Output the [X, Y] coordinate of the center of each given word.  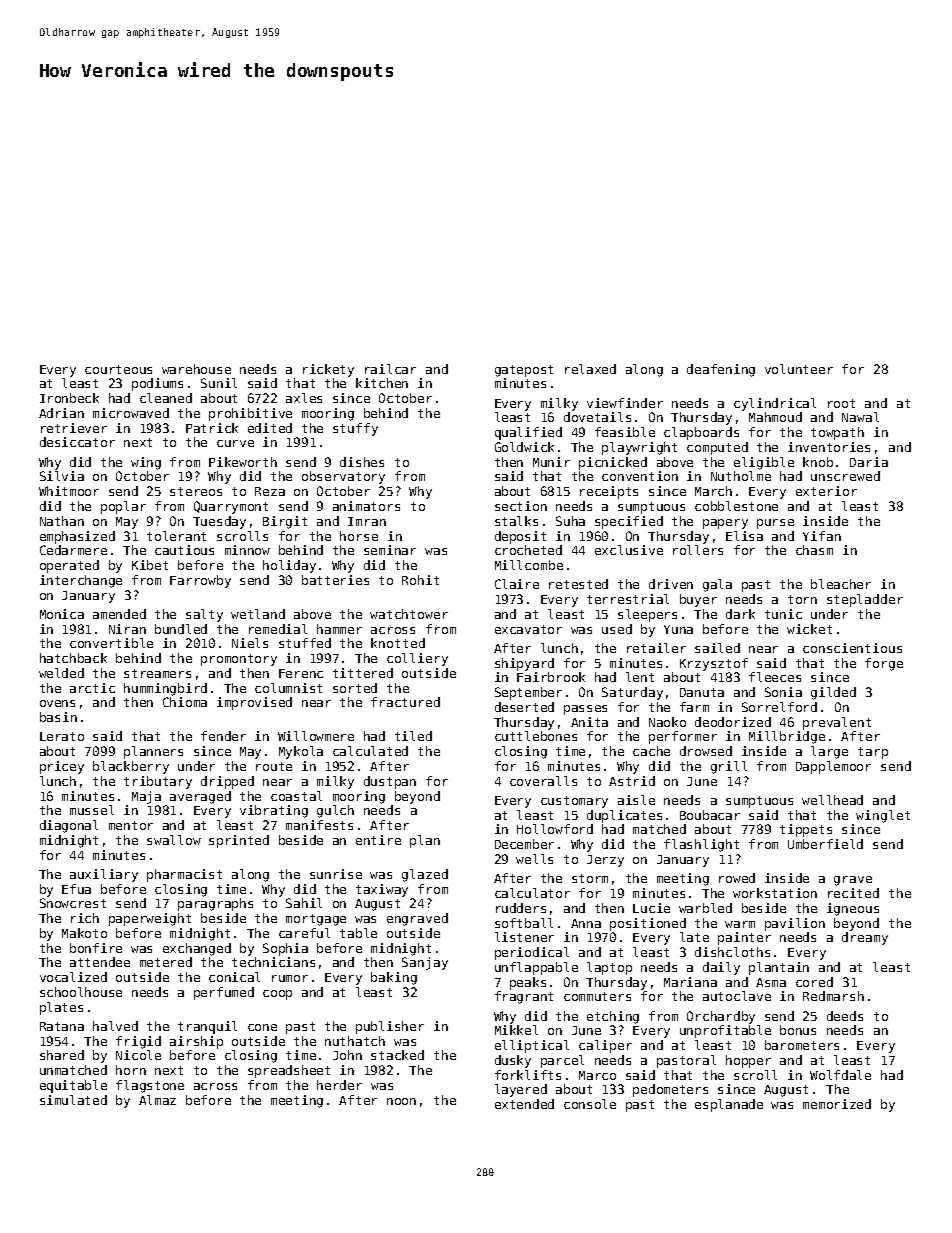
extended [524, 1104]
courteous [118, 369]
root [841, 403]
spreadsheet [289, 1071]
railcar [390, 369]
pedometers [670, 1090]
